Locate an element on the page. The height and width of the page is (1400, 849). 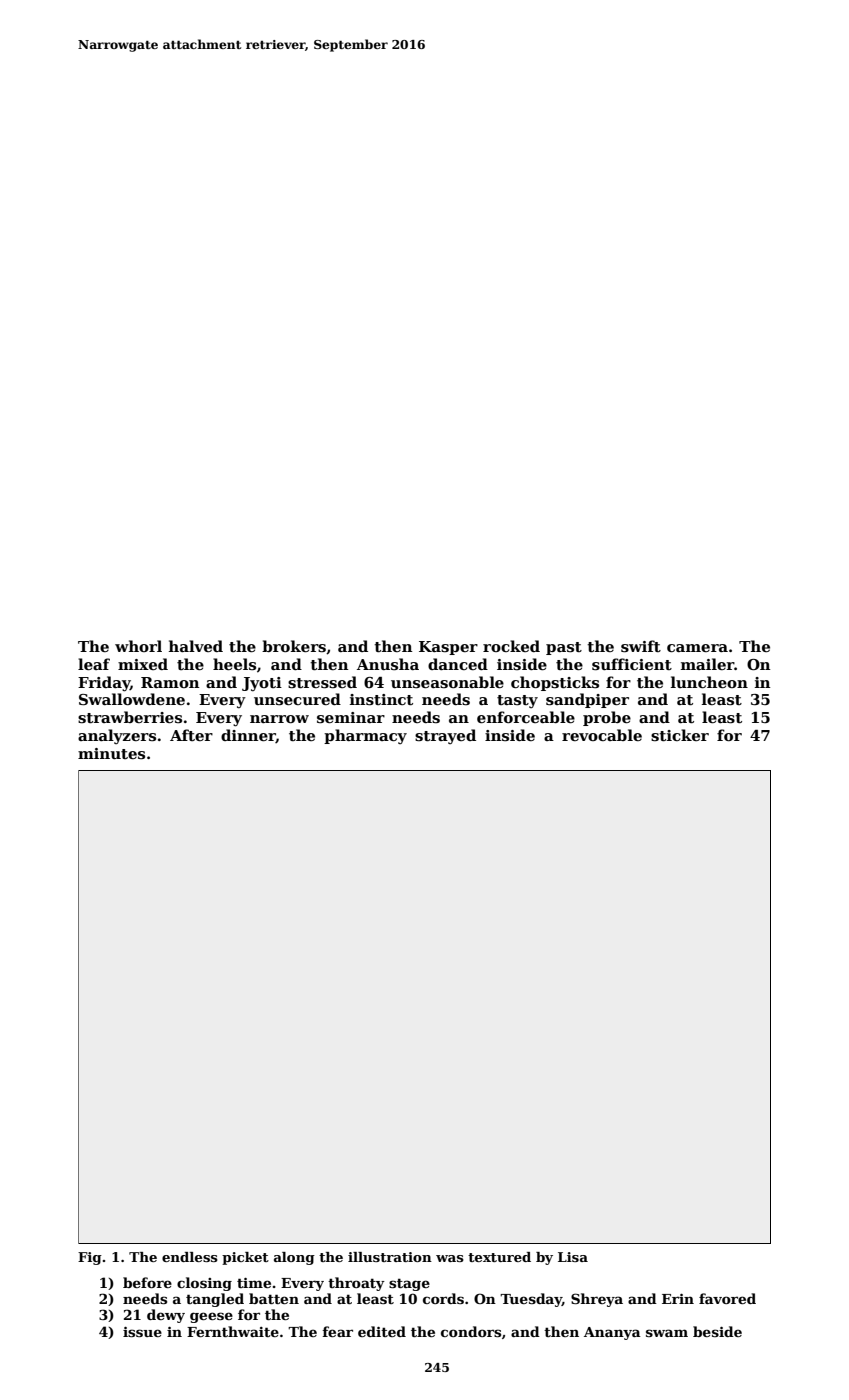
pharmacy is located at coordinates (365, 736).
